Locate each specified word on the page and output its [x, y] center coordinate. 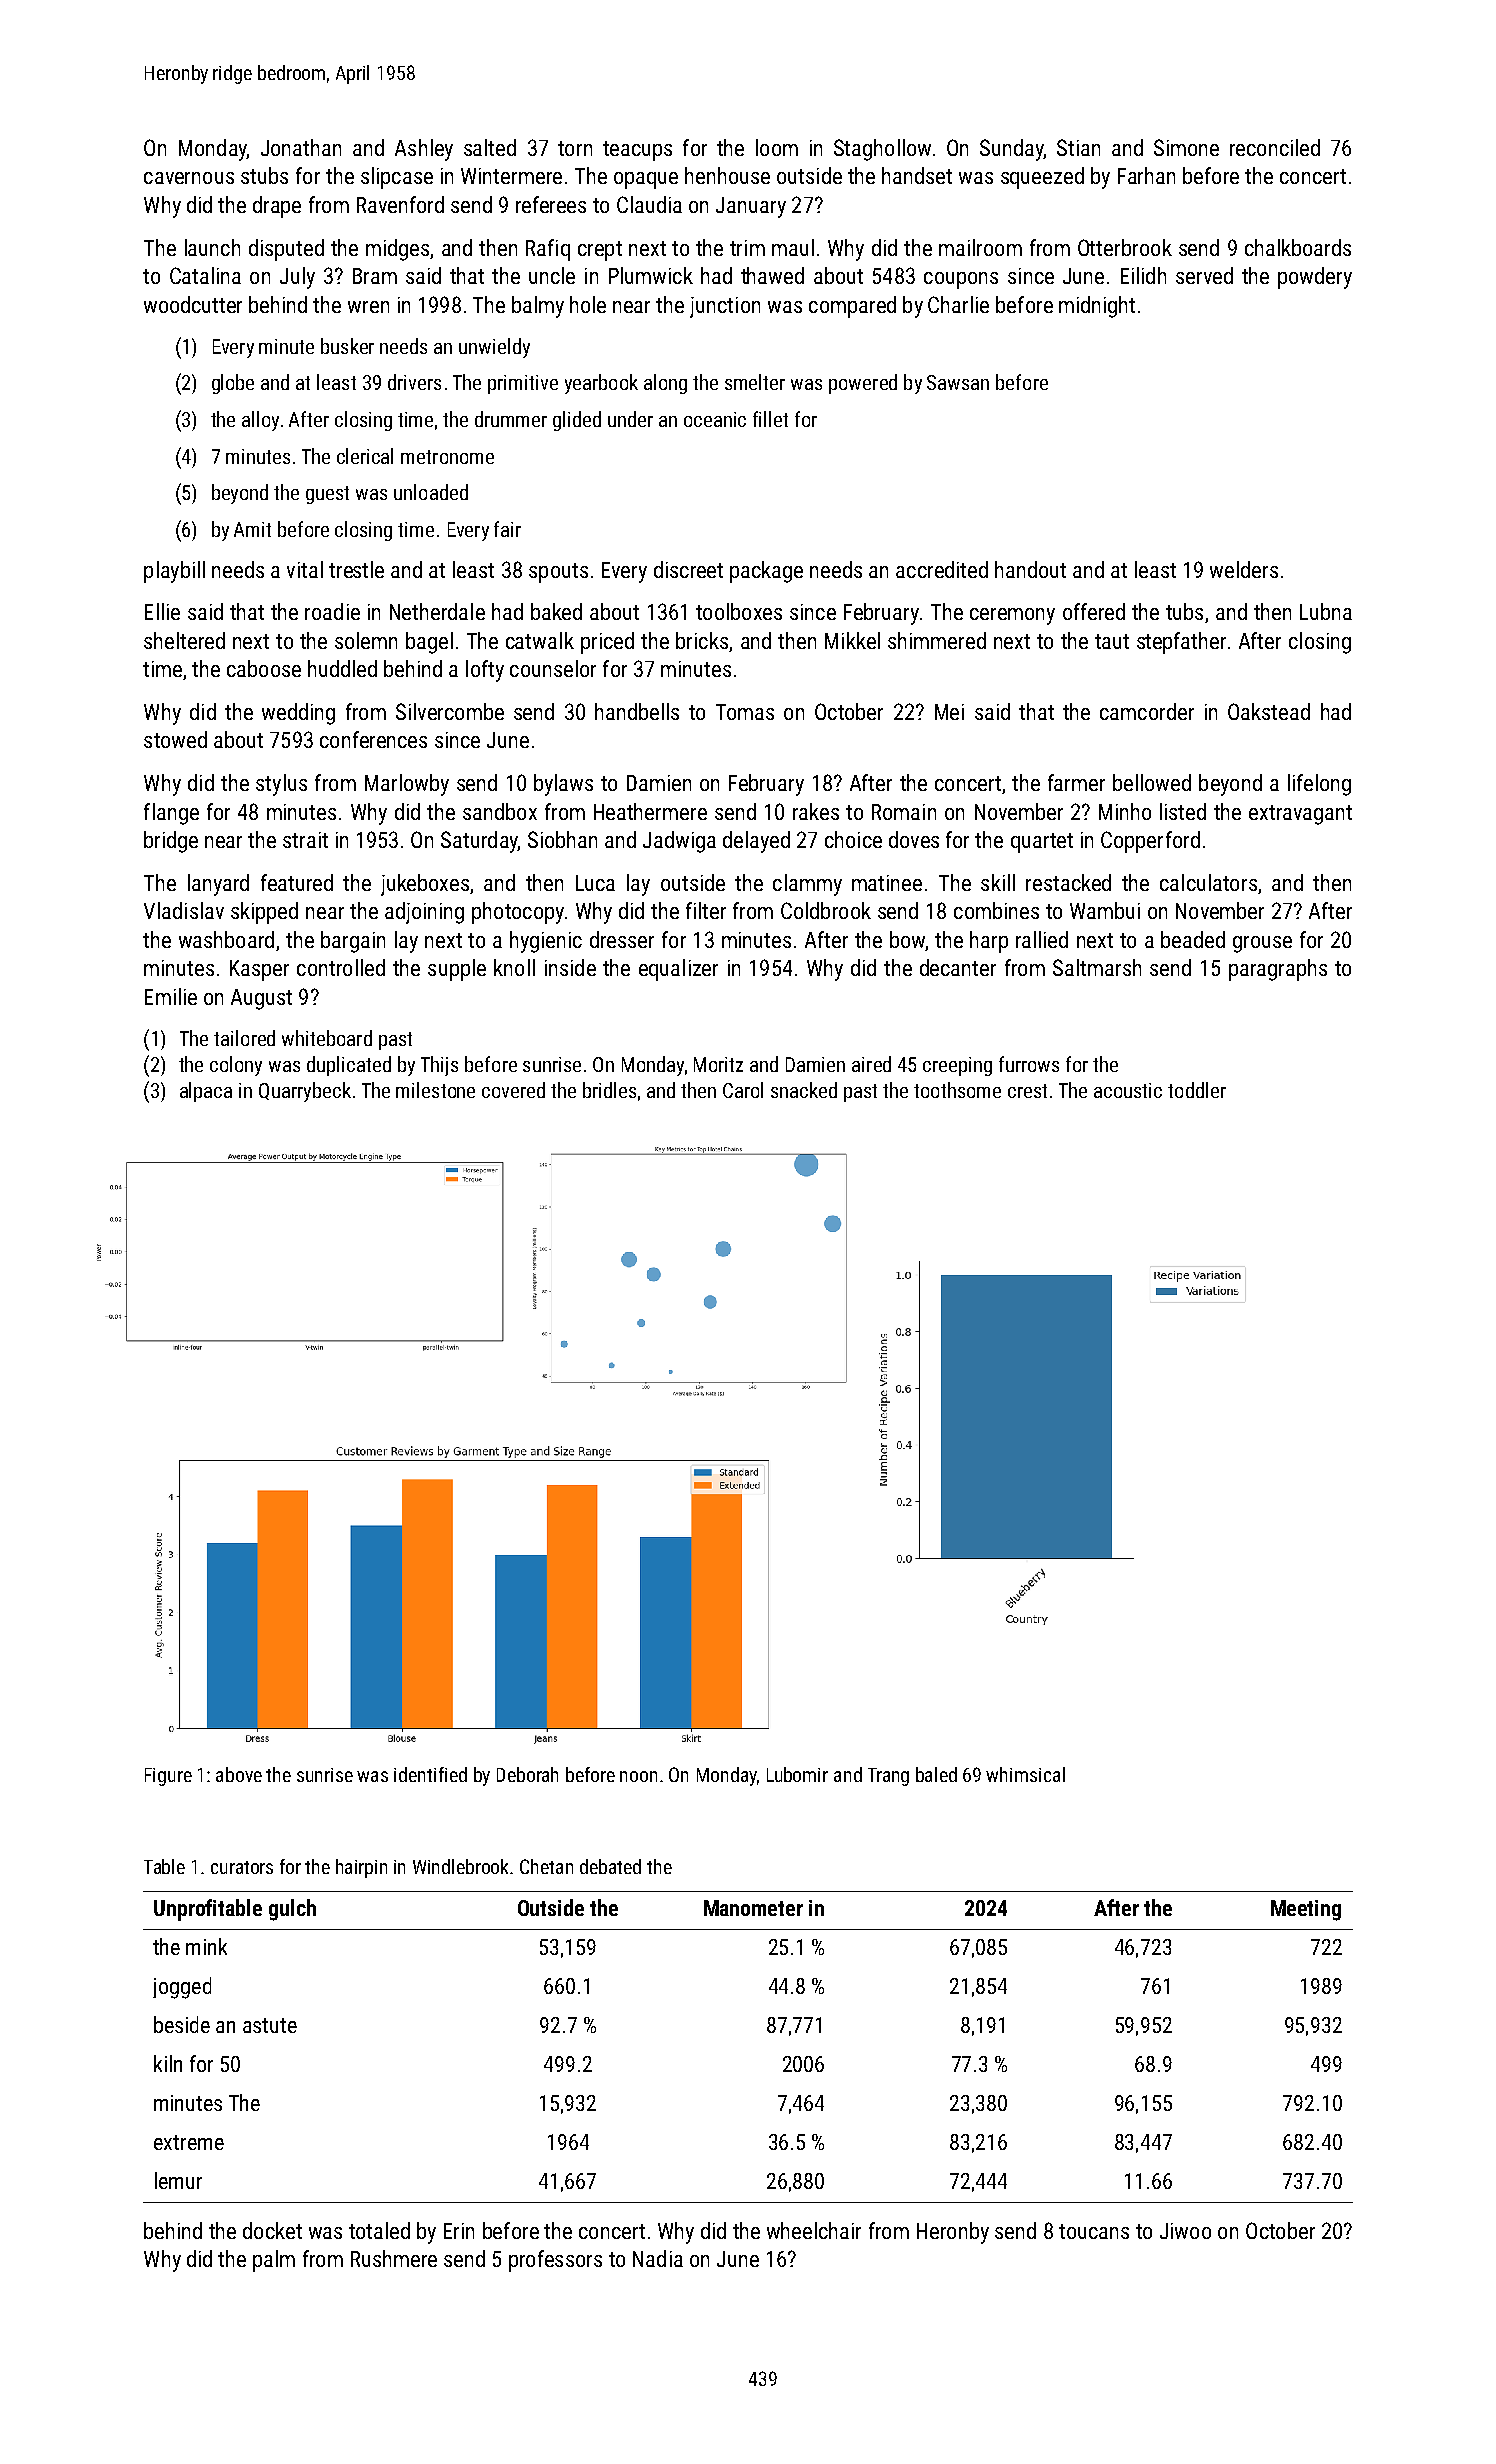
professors [555, 2261]
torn [575, 148]
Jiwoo [1185, 2231]
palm [274, 2261]
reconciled [1275, 147]
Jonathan [301, 147]
